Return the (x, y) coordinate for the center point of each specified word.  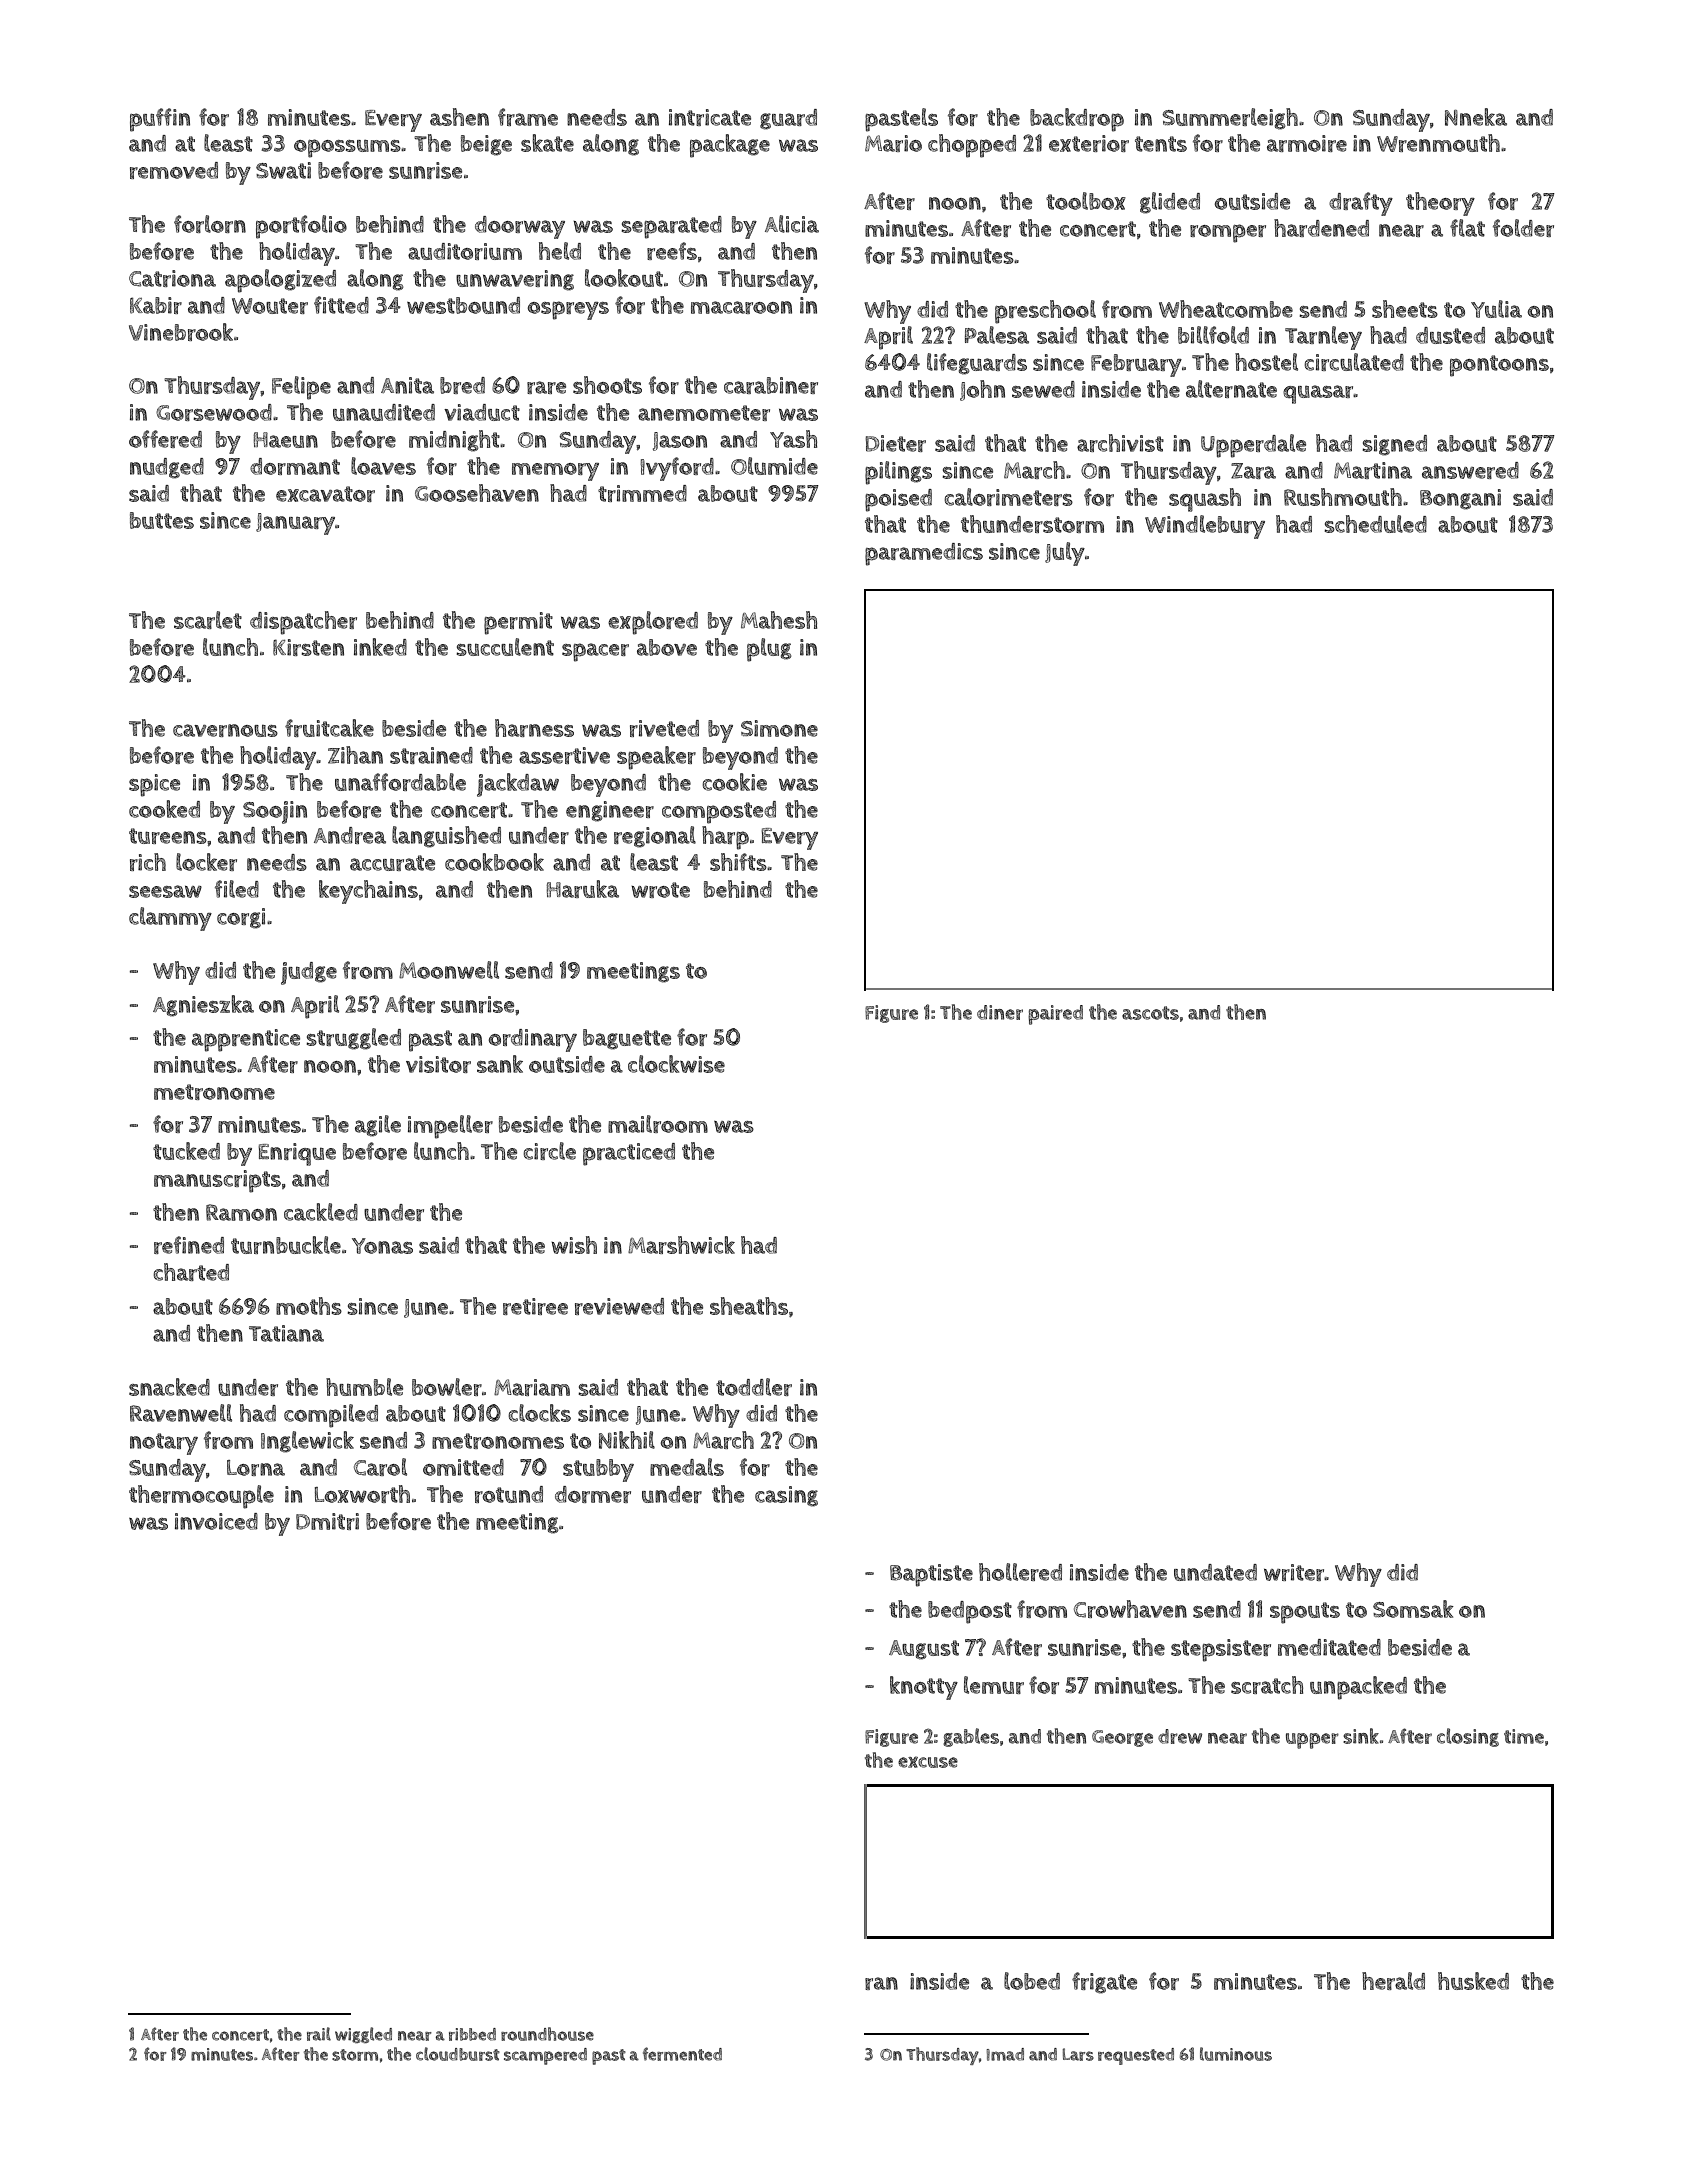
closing (1468, 1737)
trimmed (642, 493)
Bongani (1460, 499)
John (982, 390)
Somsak (1413, 1609)
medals (687, 1467)
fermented (682, 2054)
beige (486, 145)
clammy (170, 919)
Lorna (256, 1468)
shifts (738, 862)
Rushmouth (1343, 497)
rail (319, 2034)
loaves (383, 466)
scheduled (1375, 524)
